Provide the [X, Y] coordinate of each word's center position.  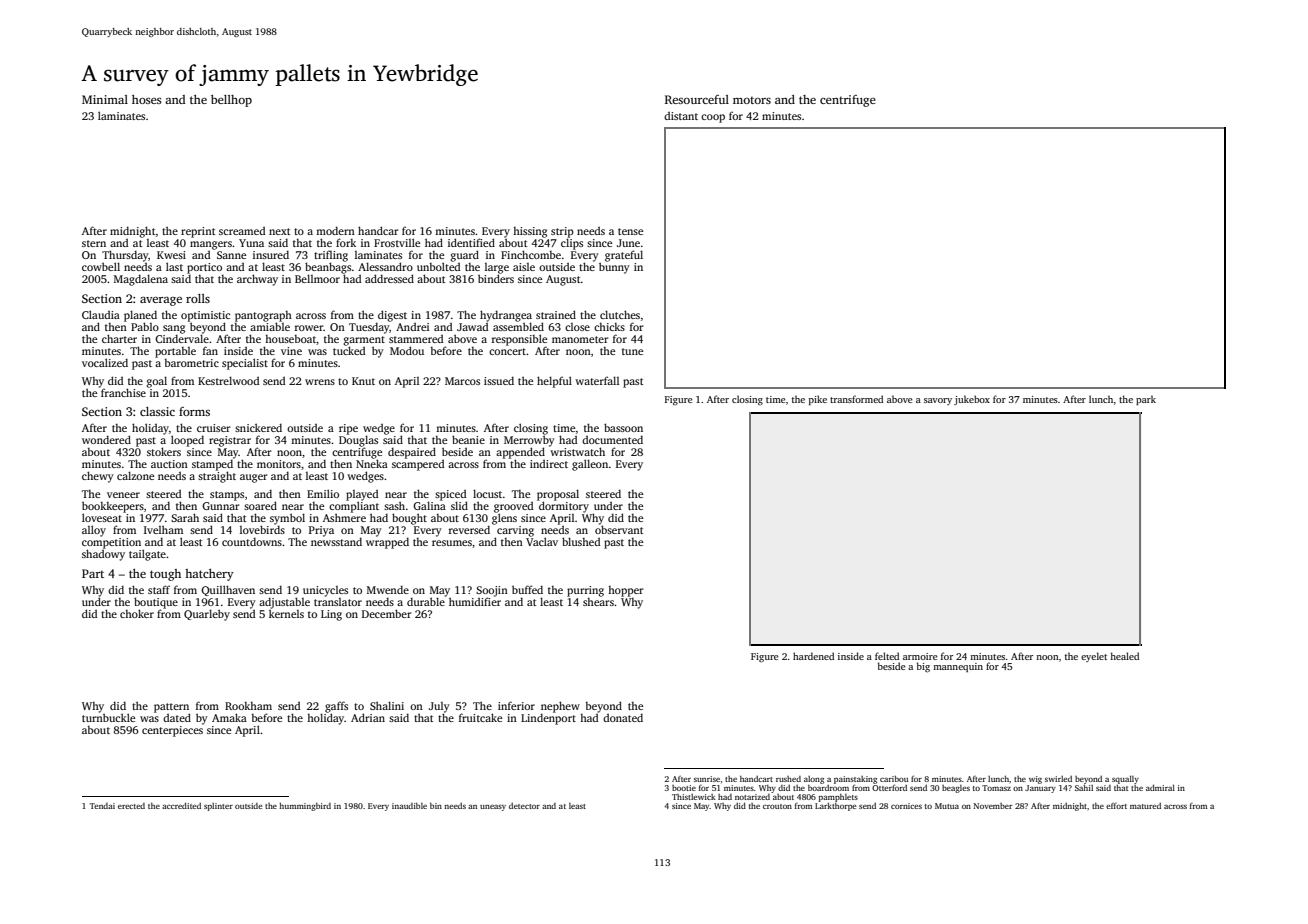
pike [818, 400]
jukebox [972, 400]
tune [632, 351]
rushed [788, 779]
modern [335, 230]
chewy [98, 477]
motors [752, 100]
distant [681, 116]
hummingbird [305, 807]
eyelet [1094, 657]
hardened [813, 656]
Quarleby [207, 615]
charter [119, 338]
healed [1124, 656]
